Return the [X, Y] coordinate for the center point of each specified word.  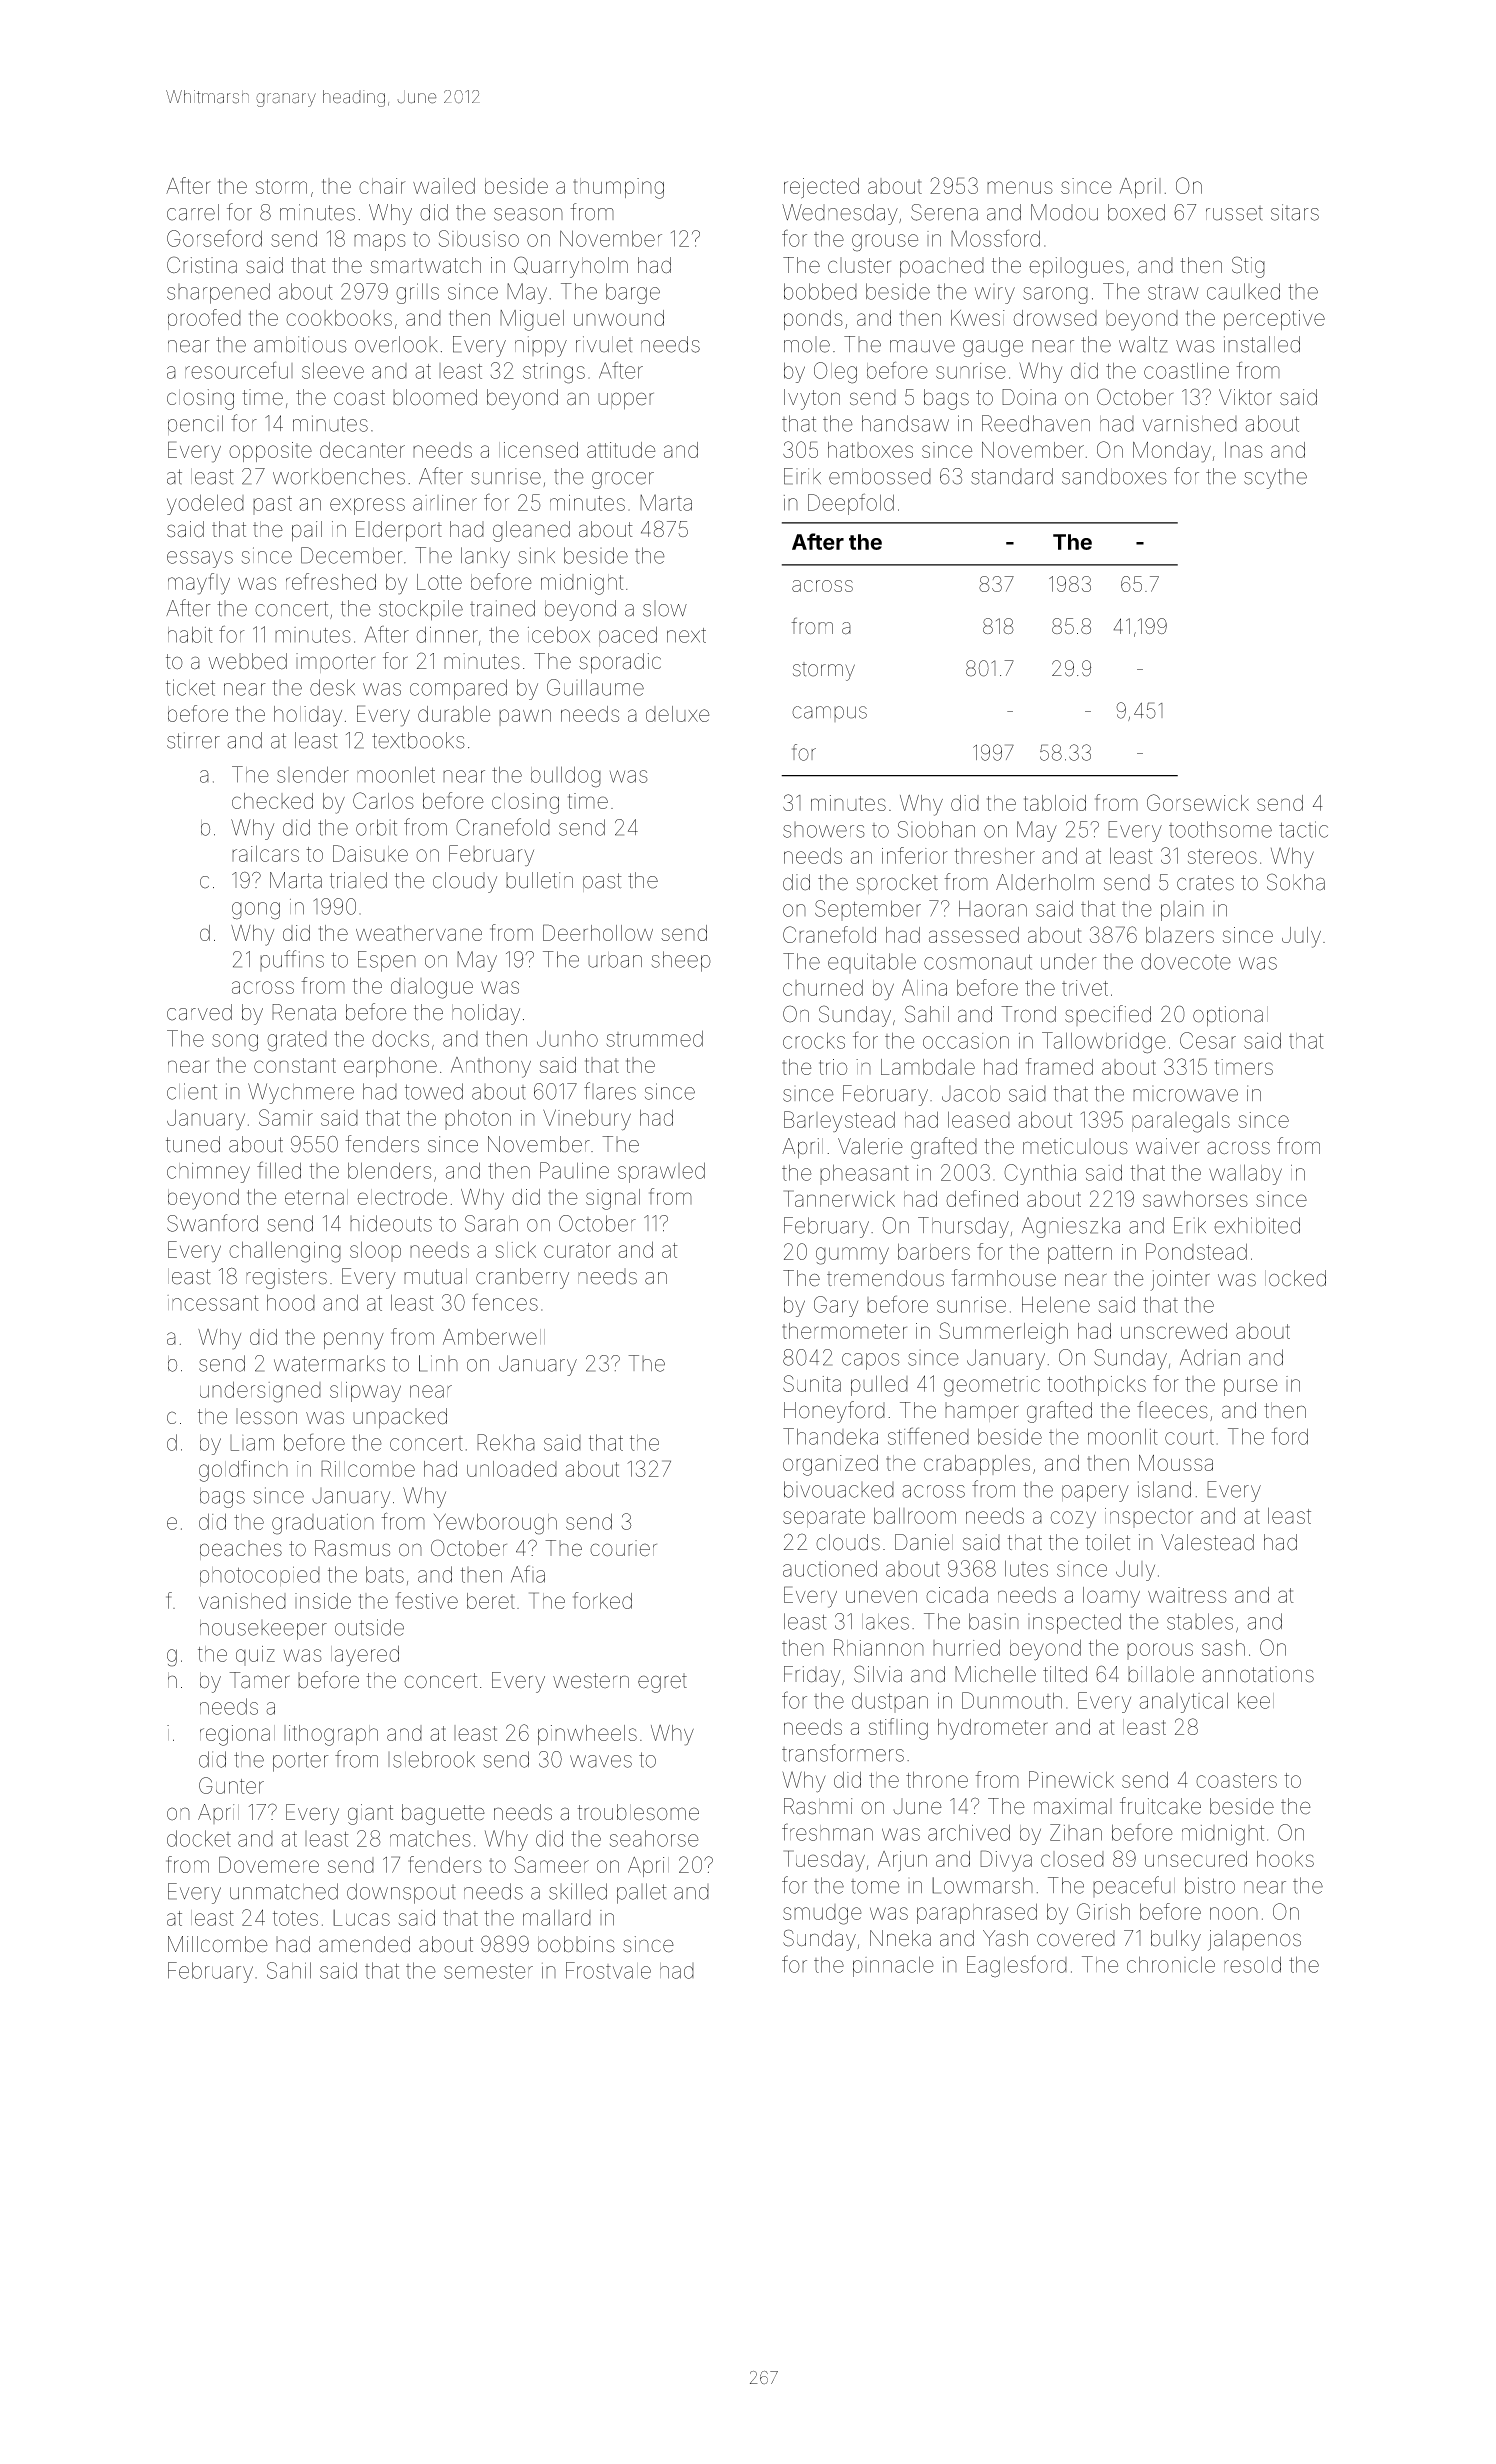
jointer [1180, 1280]
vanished [242, 1601]
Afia [528, 1574]
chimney [208, 1173]
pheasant [864, 1174]
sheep [681, 961]
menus [1020, 187]
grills [417, 293]
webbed [247, 661]
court [1189, 1437]
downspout [401, 1893]
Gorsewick [1198, 802]
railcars [265, 853]
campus [829, 714]
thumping [618, 188]
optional [1230, 1016]
